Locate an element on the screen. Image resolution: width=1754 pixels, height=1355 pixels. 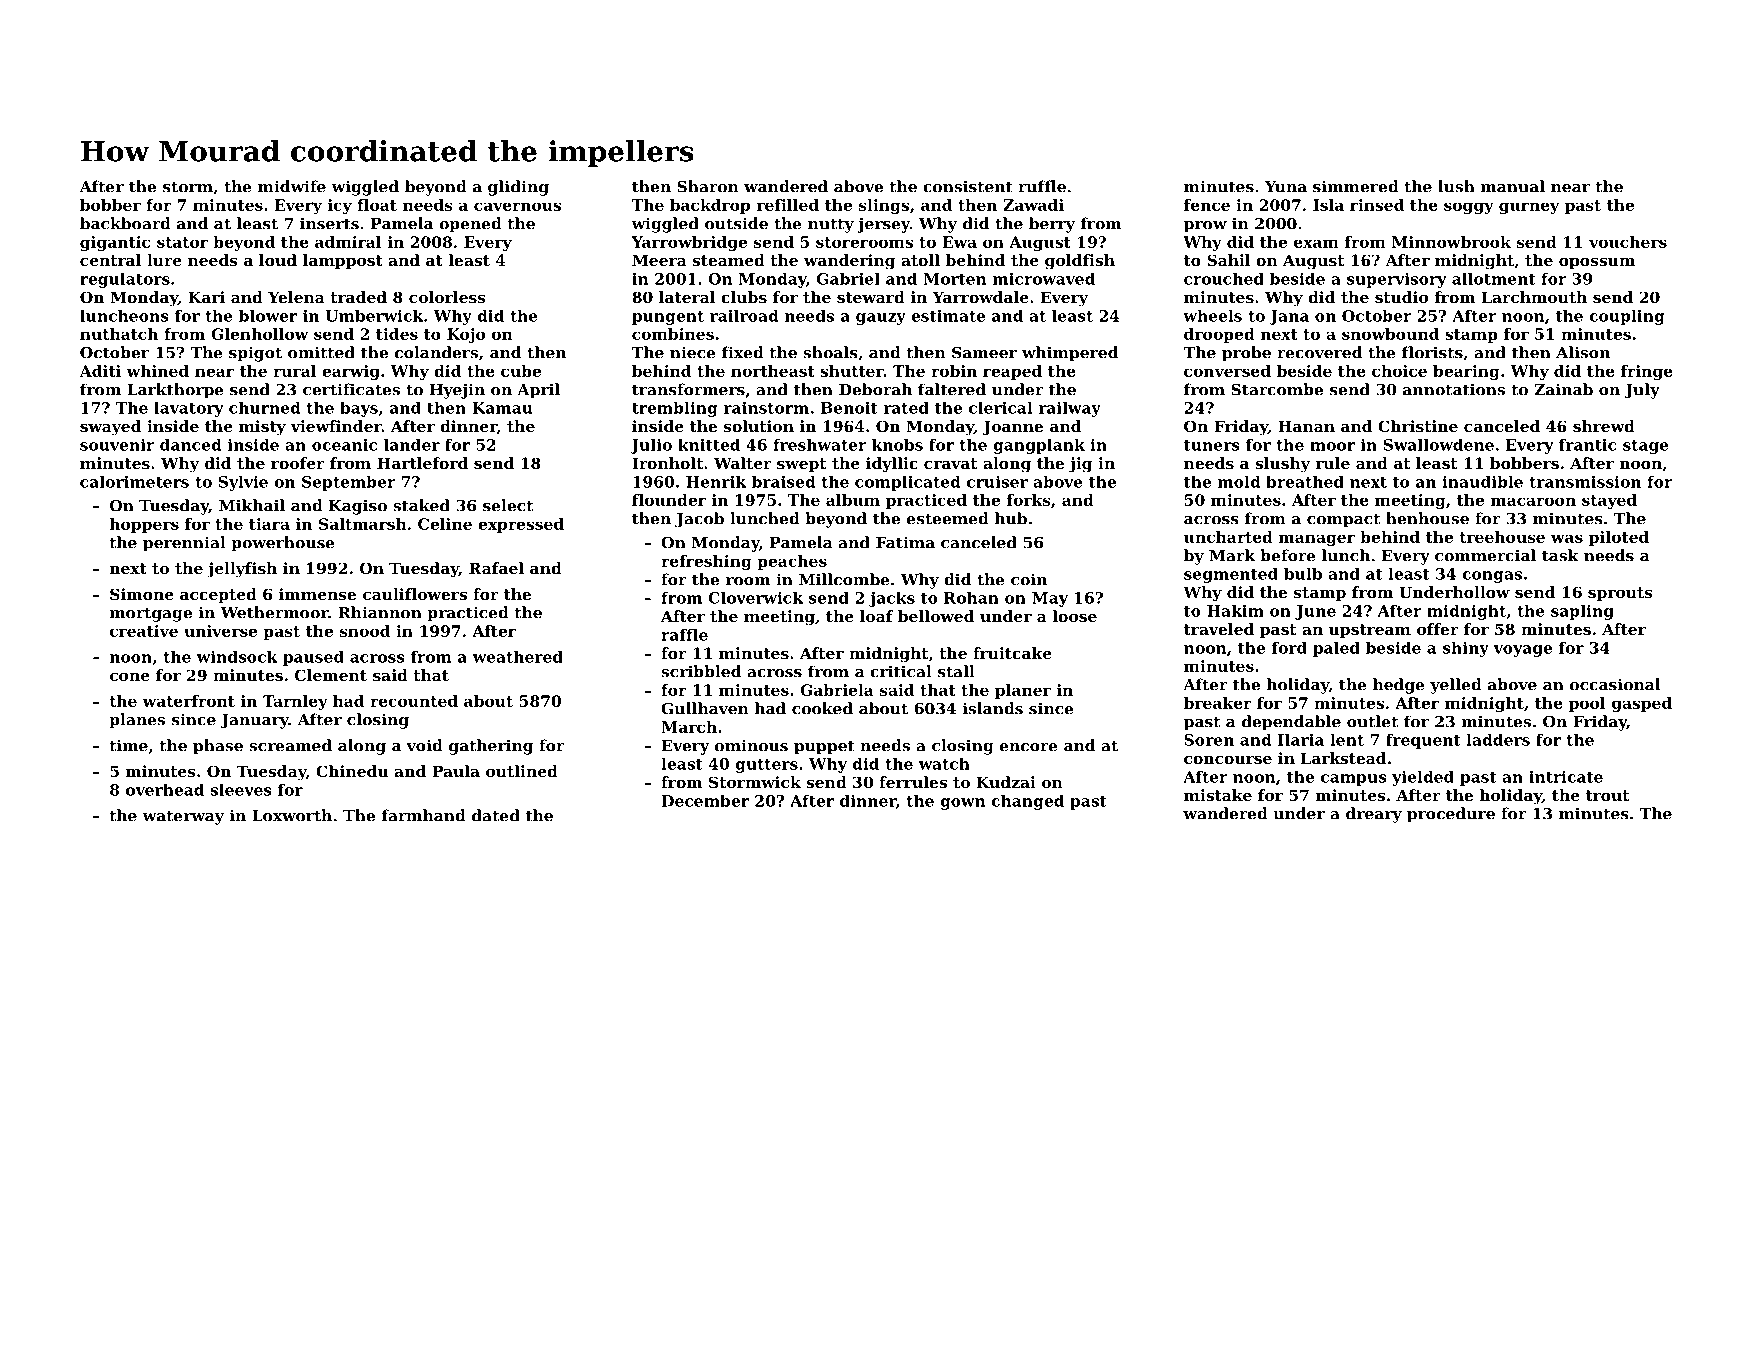
admiral is located at coordinates (348, 242).
